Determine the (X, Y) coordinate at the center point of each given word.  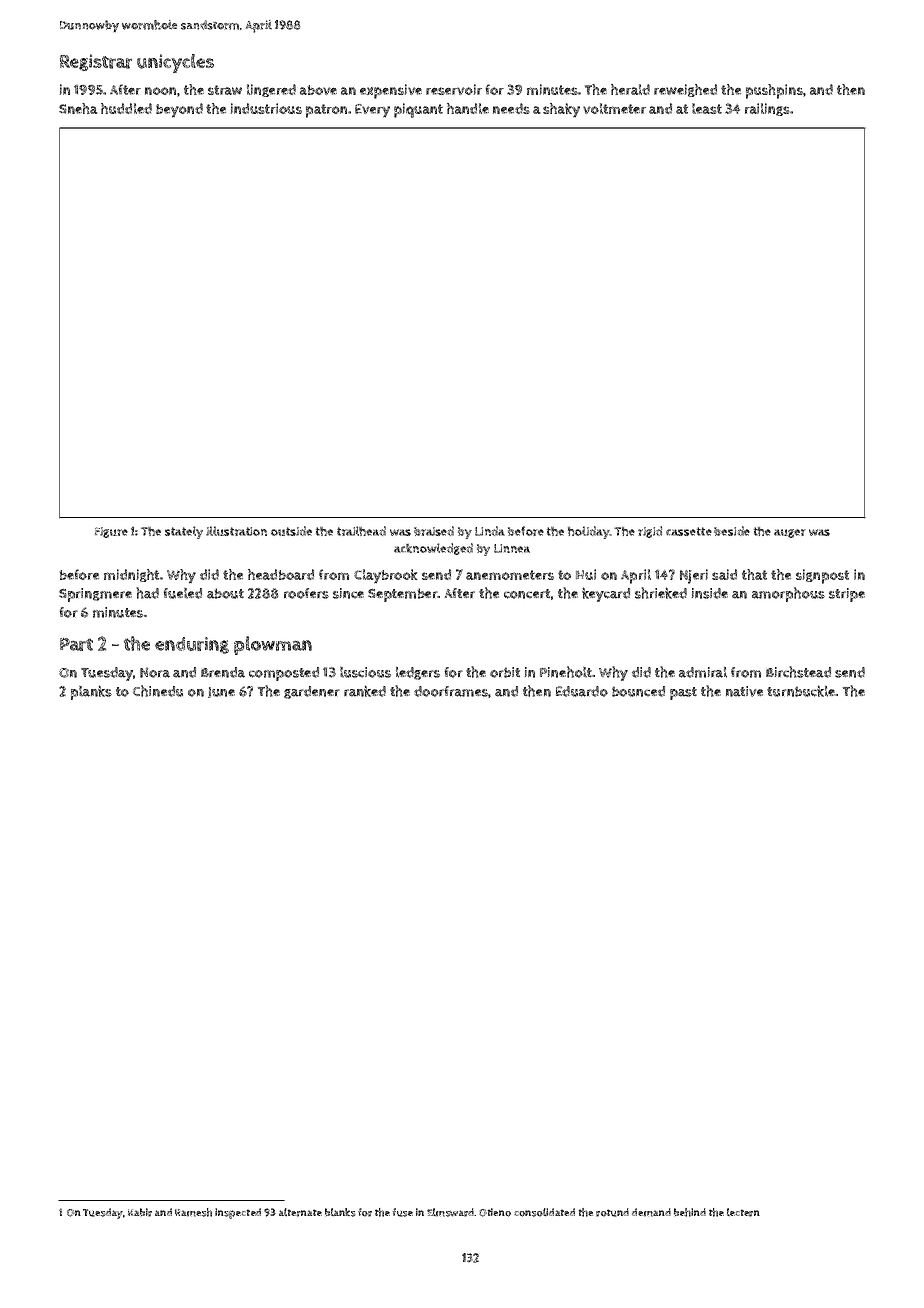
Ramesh (193, 1212)
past (683, 693)
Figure (111, 532)
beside (732, 531)
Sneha (78, 108)
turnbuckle (801, 691)
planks (91, 692)
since (348, 593)
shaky (561, 110)
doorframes (451, 691)
